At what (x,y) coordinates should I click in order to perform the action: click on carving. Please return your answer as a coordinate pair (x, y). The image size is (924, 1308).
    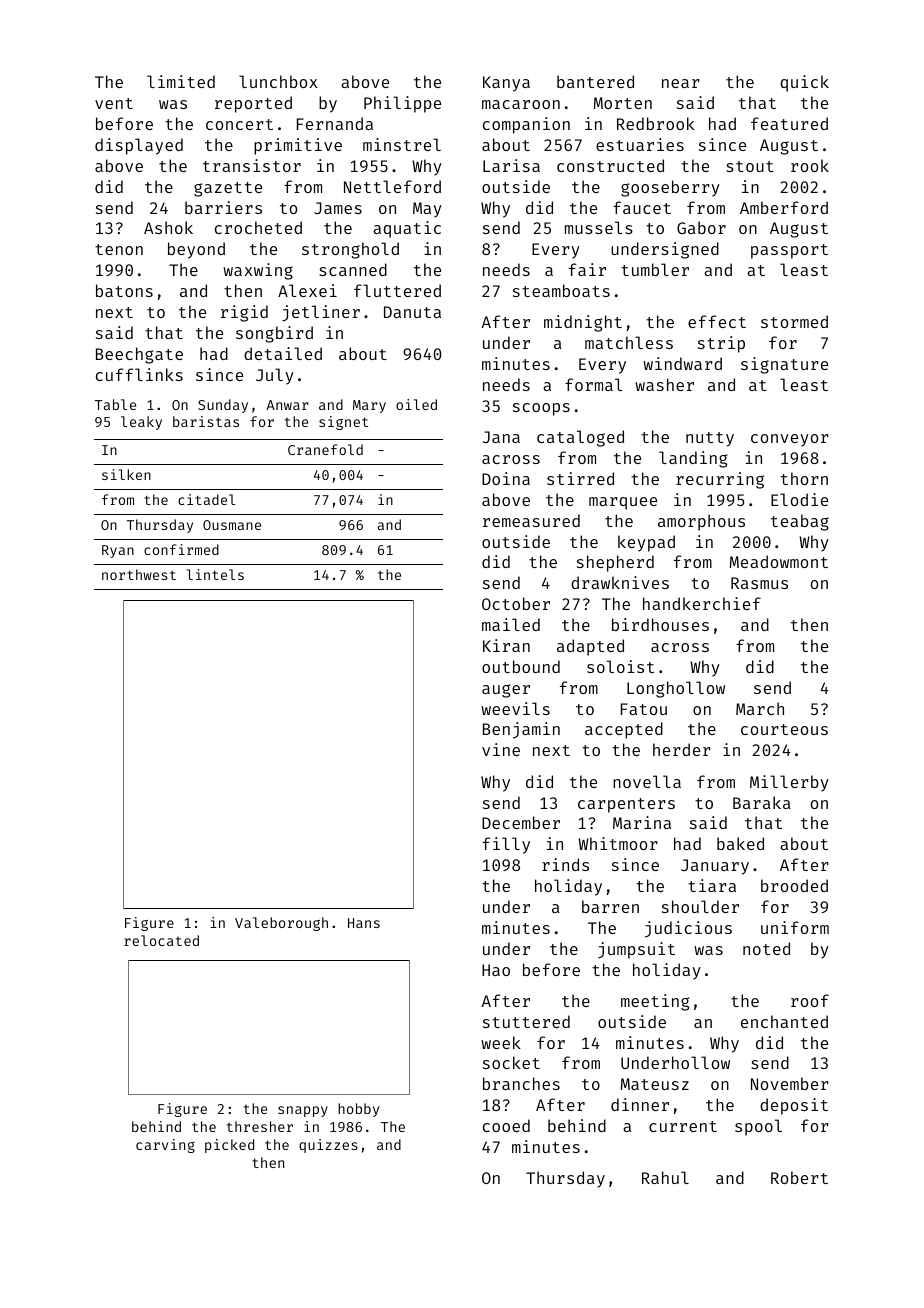
    Looking at the image, I should click on (165, 1146).
